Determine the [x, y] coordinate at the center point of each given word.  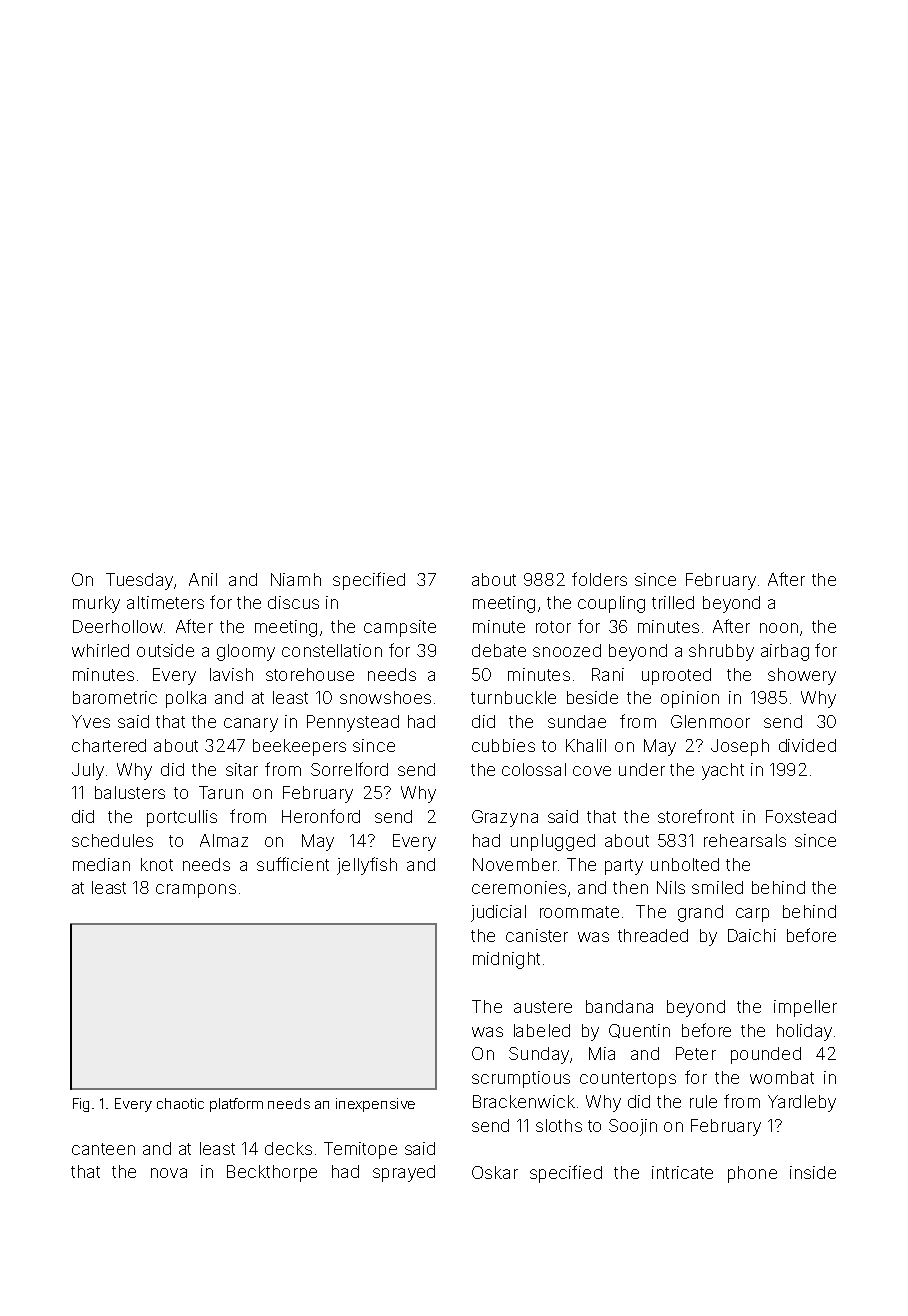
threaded [653, 935]
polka [186, 699]
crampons [196, 891]
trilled [673, 602]
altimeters [165, 602]
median [101, 864]
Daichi [752, 935]
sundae [577, 721]
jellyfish [367, 866]
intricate [682, 1172]
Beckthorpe [272, 1173]
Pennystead [353, 723]
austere [543, 1007]
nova [169, 1173]
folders [599, 579]
